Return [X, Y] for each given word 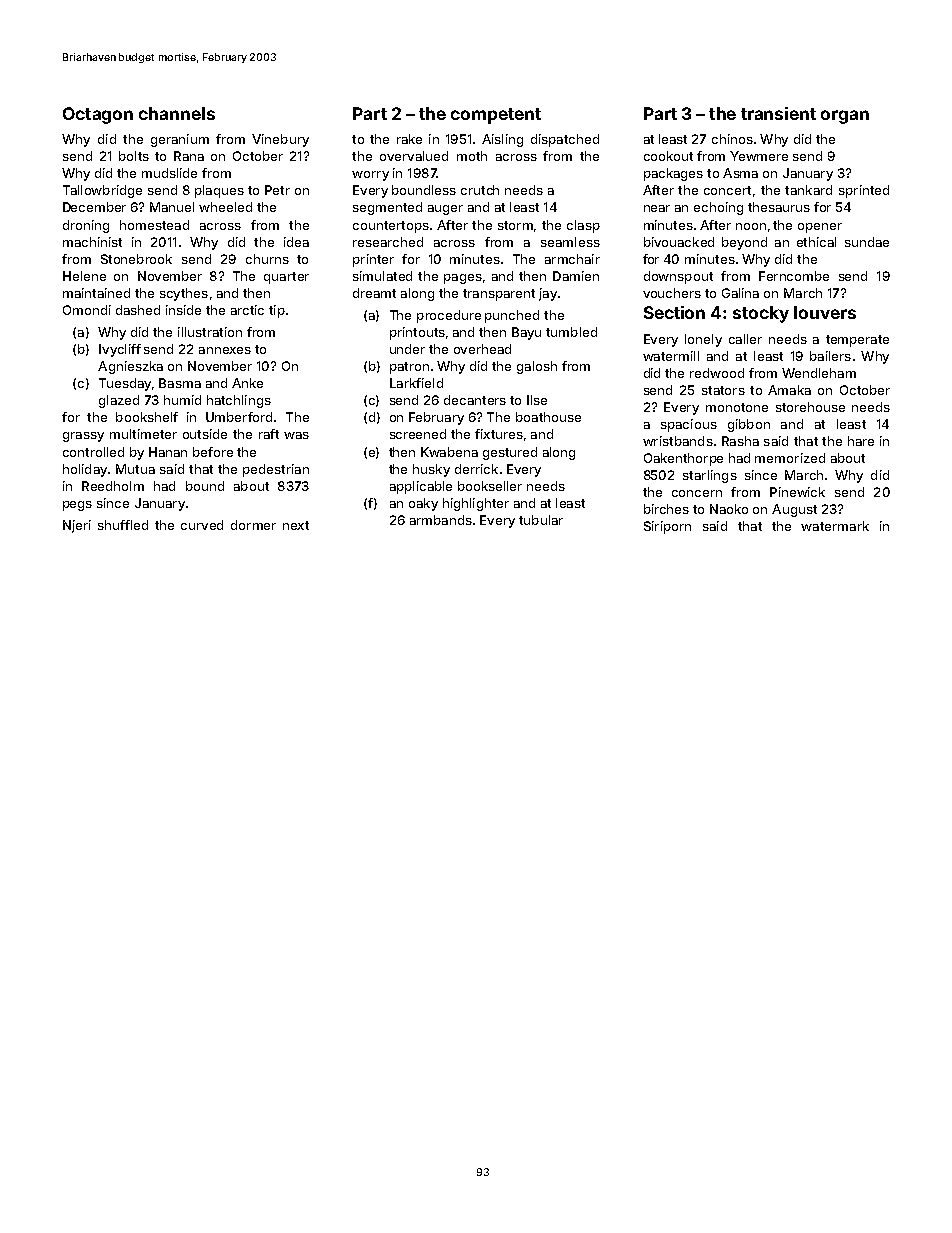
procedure [449, 316]
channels [177, 113]
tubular [541, 520]
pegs [77, 506]
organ [845, 117]
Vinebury [280, 140]
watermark [835, 526]
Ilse [537, 400]
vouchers [672, 293]
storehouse [810, 407]
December [94, 207]
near [657, 208]
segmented [387, 208]
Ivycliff [120, 350]
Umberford [239, 417]
